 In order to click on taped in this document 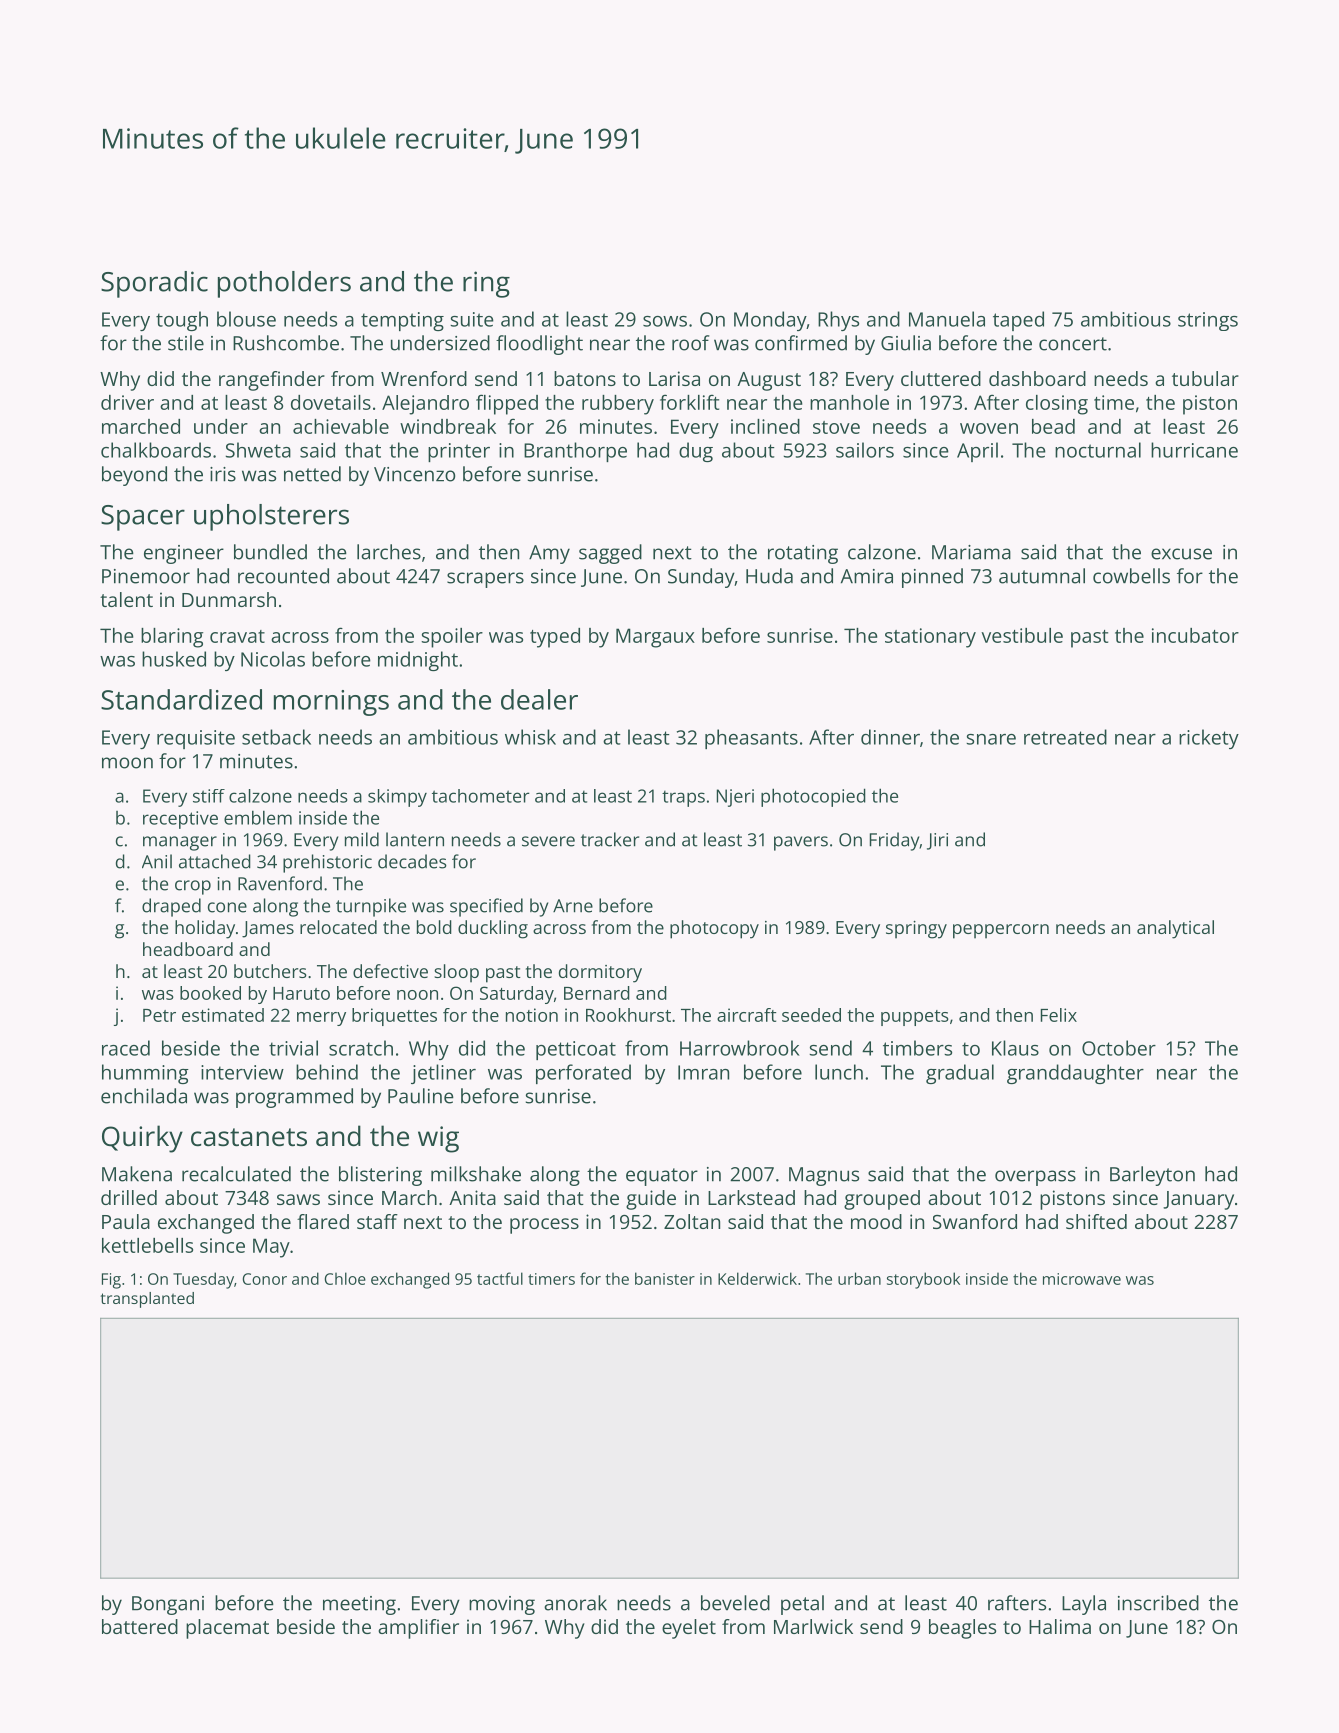, I will do `click(1018, 321)`.
